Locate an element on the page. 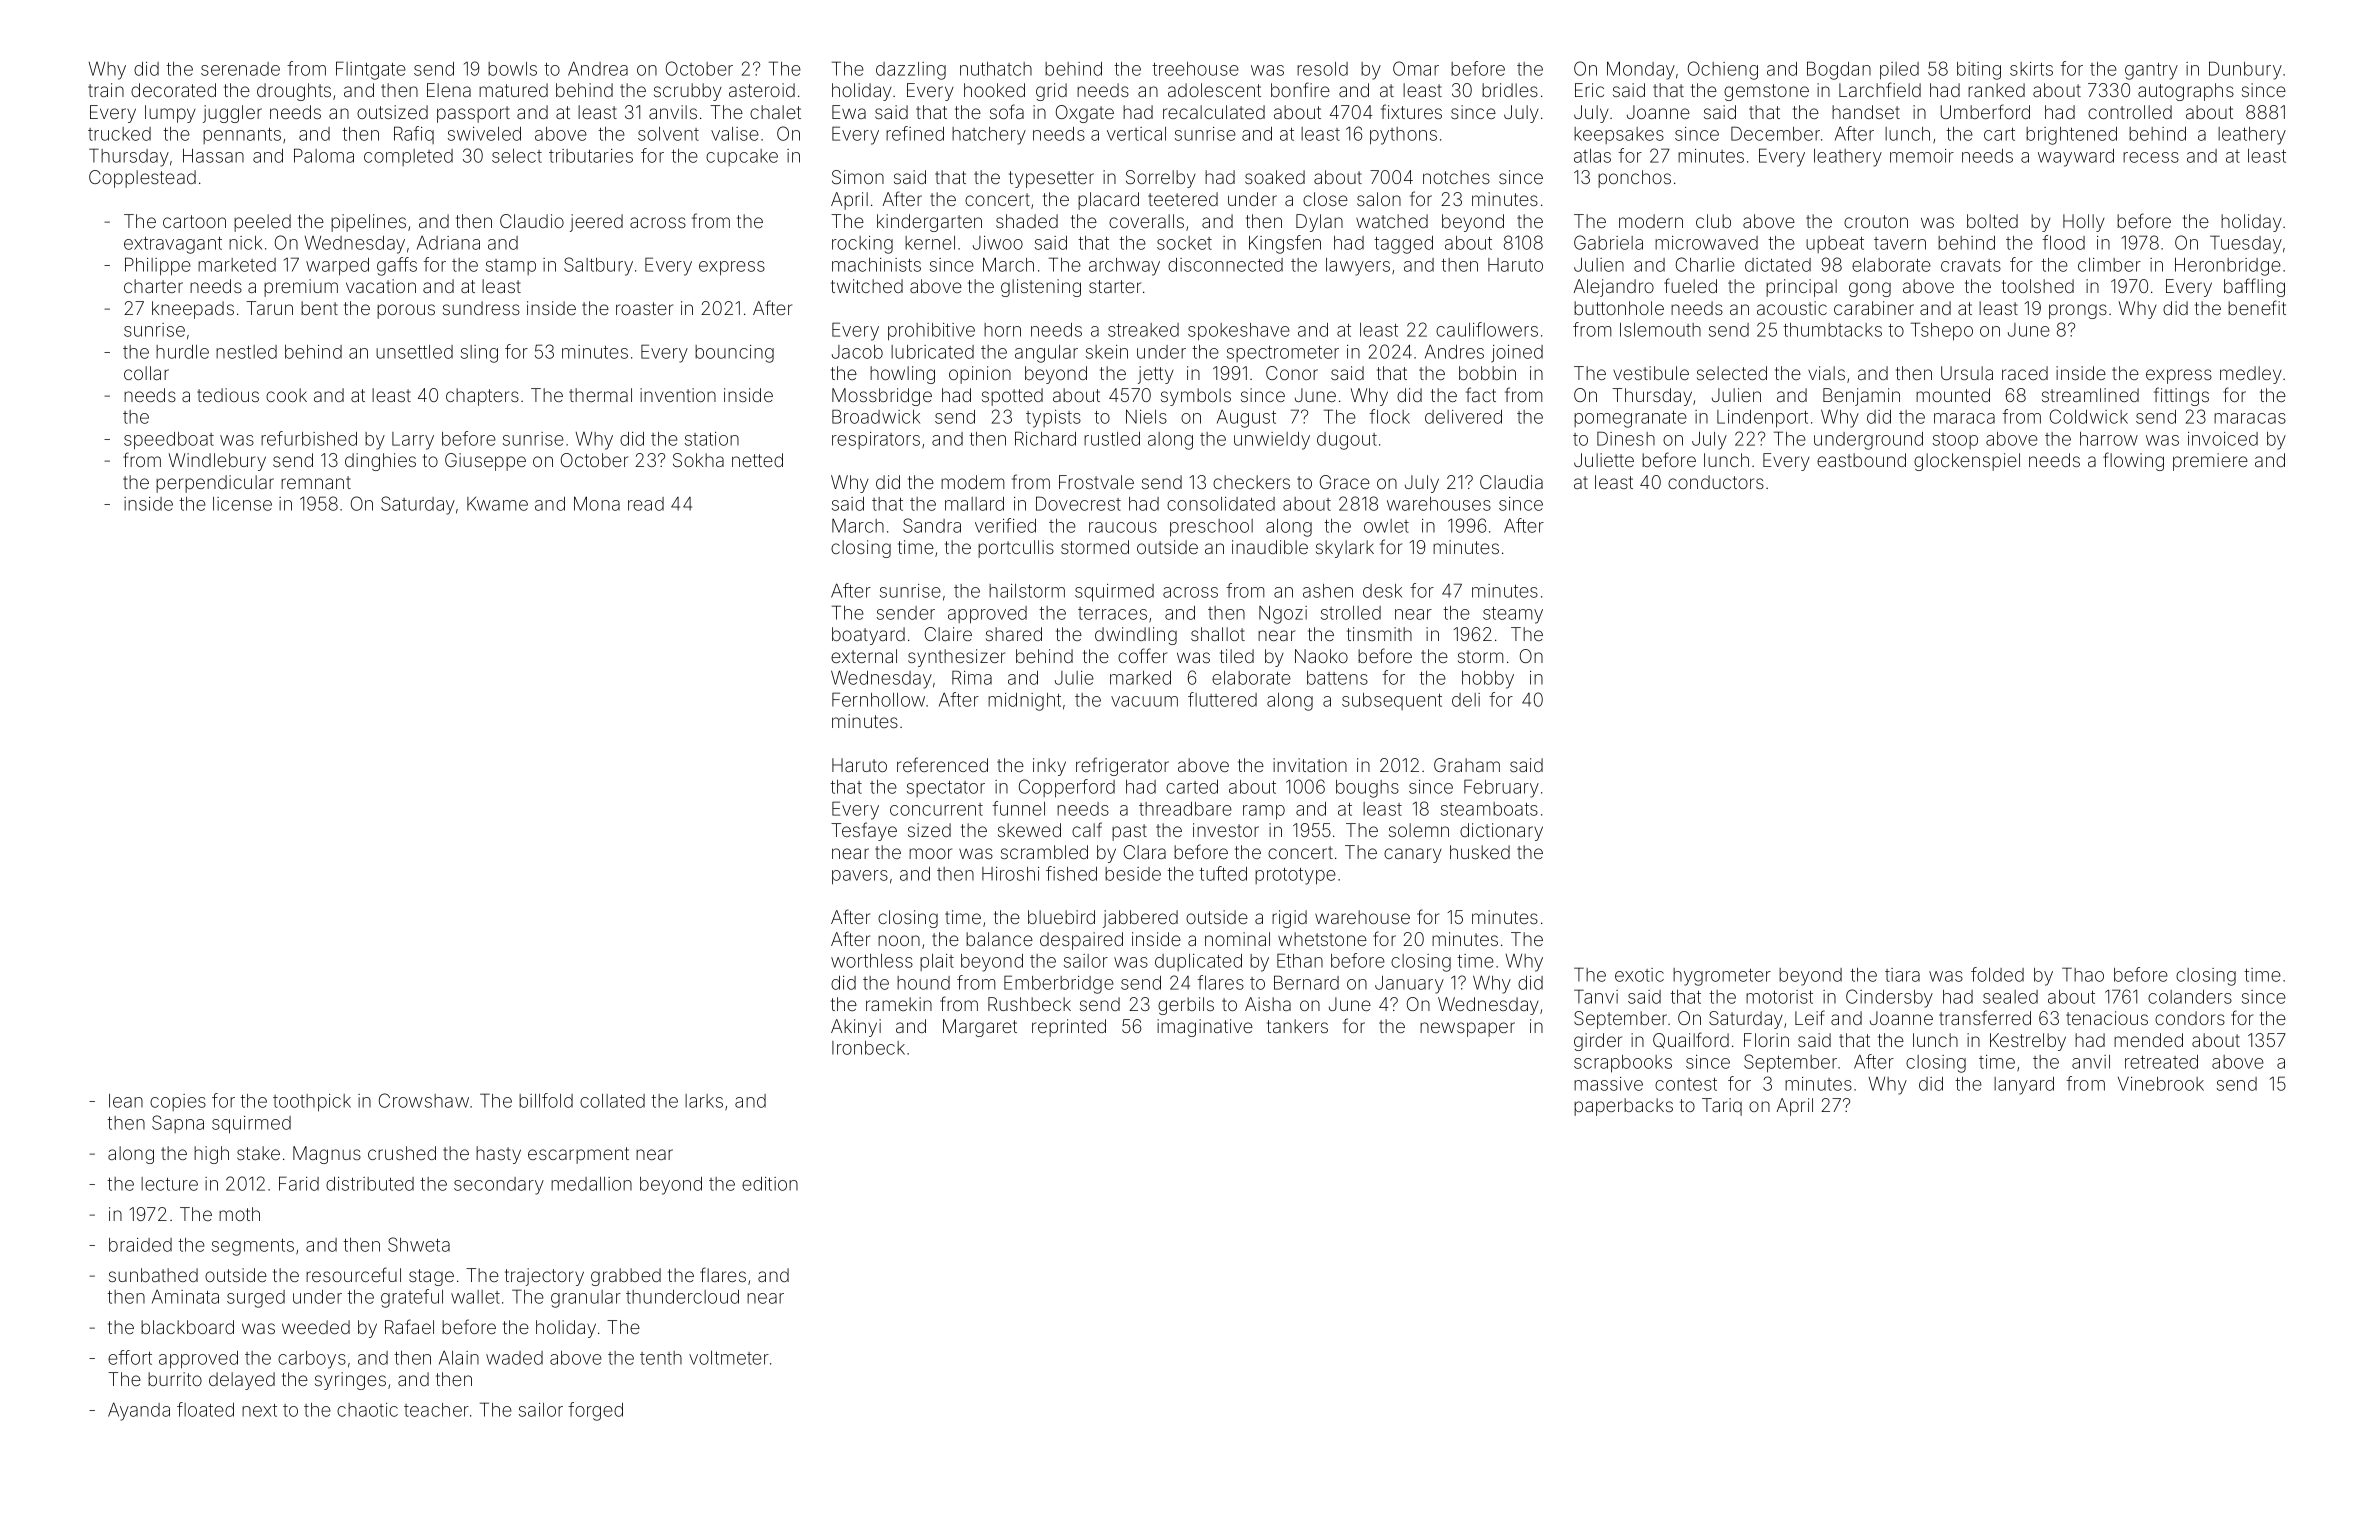 This document has height=1537, width=2375. Vinebrook is located at coordinates (2161, 1084).
